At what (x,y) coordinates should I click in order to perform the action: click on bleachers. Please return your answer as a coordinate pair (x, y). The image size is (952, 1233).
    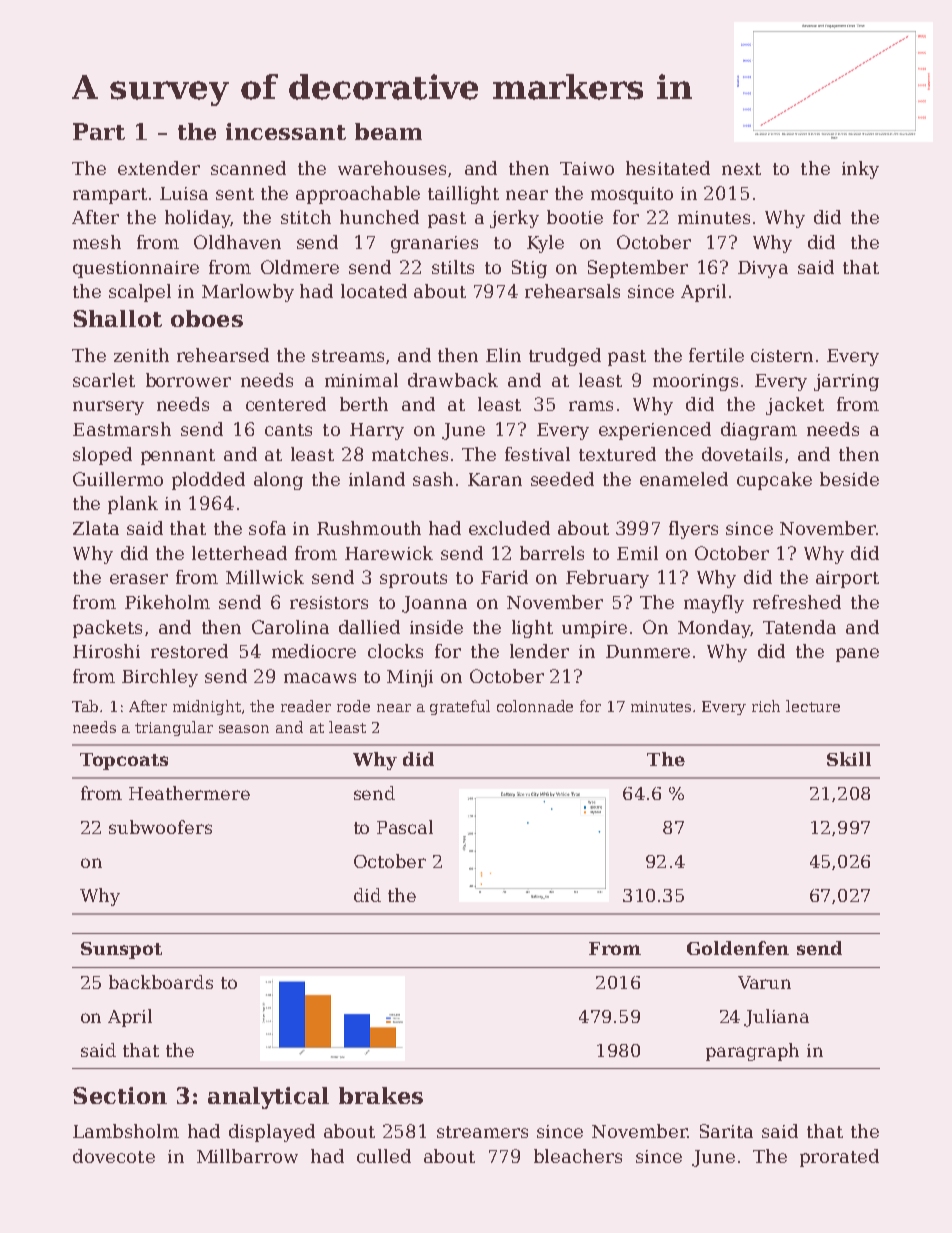
    Looking at the image, I should click on (578, 1156).
